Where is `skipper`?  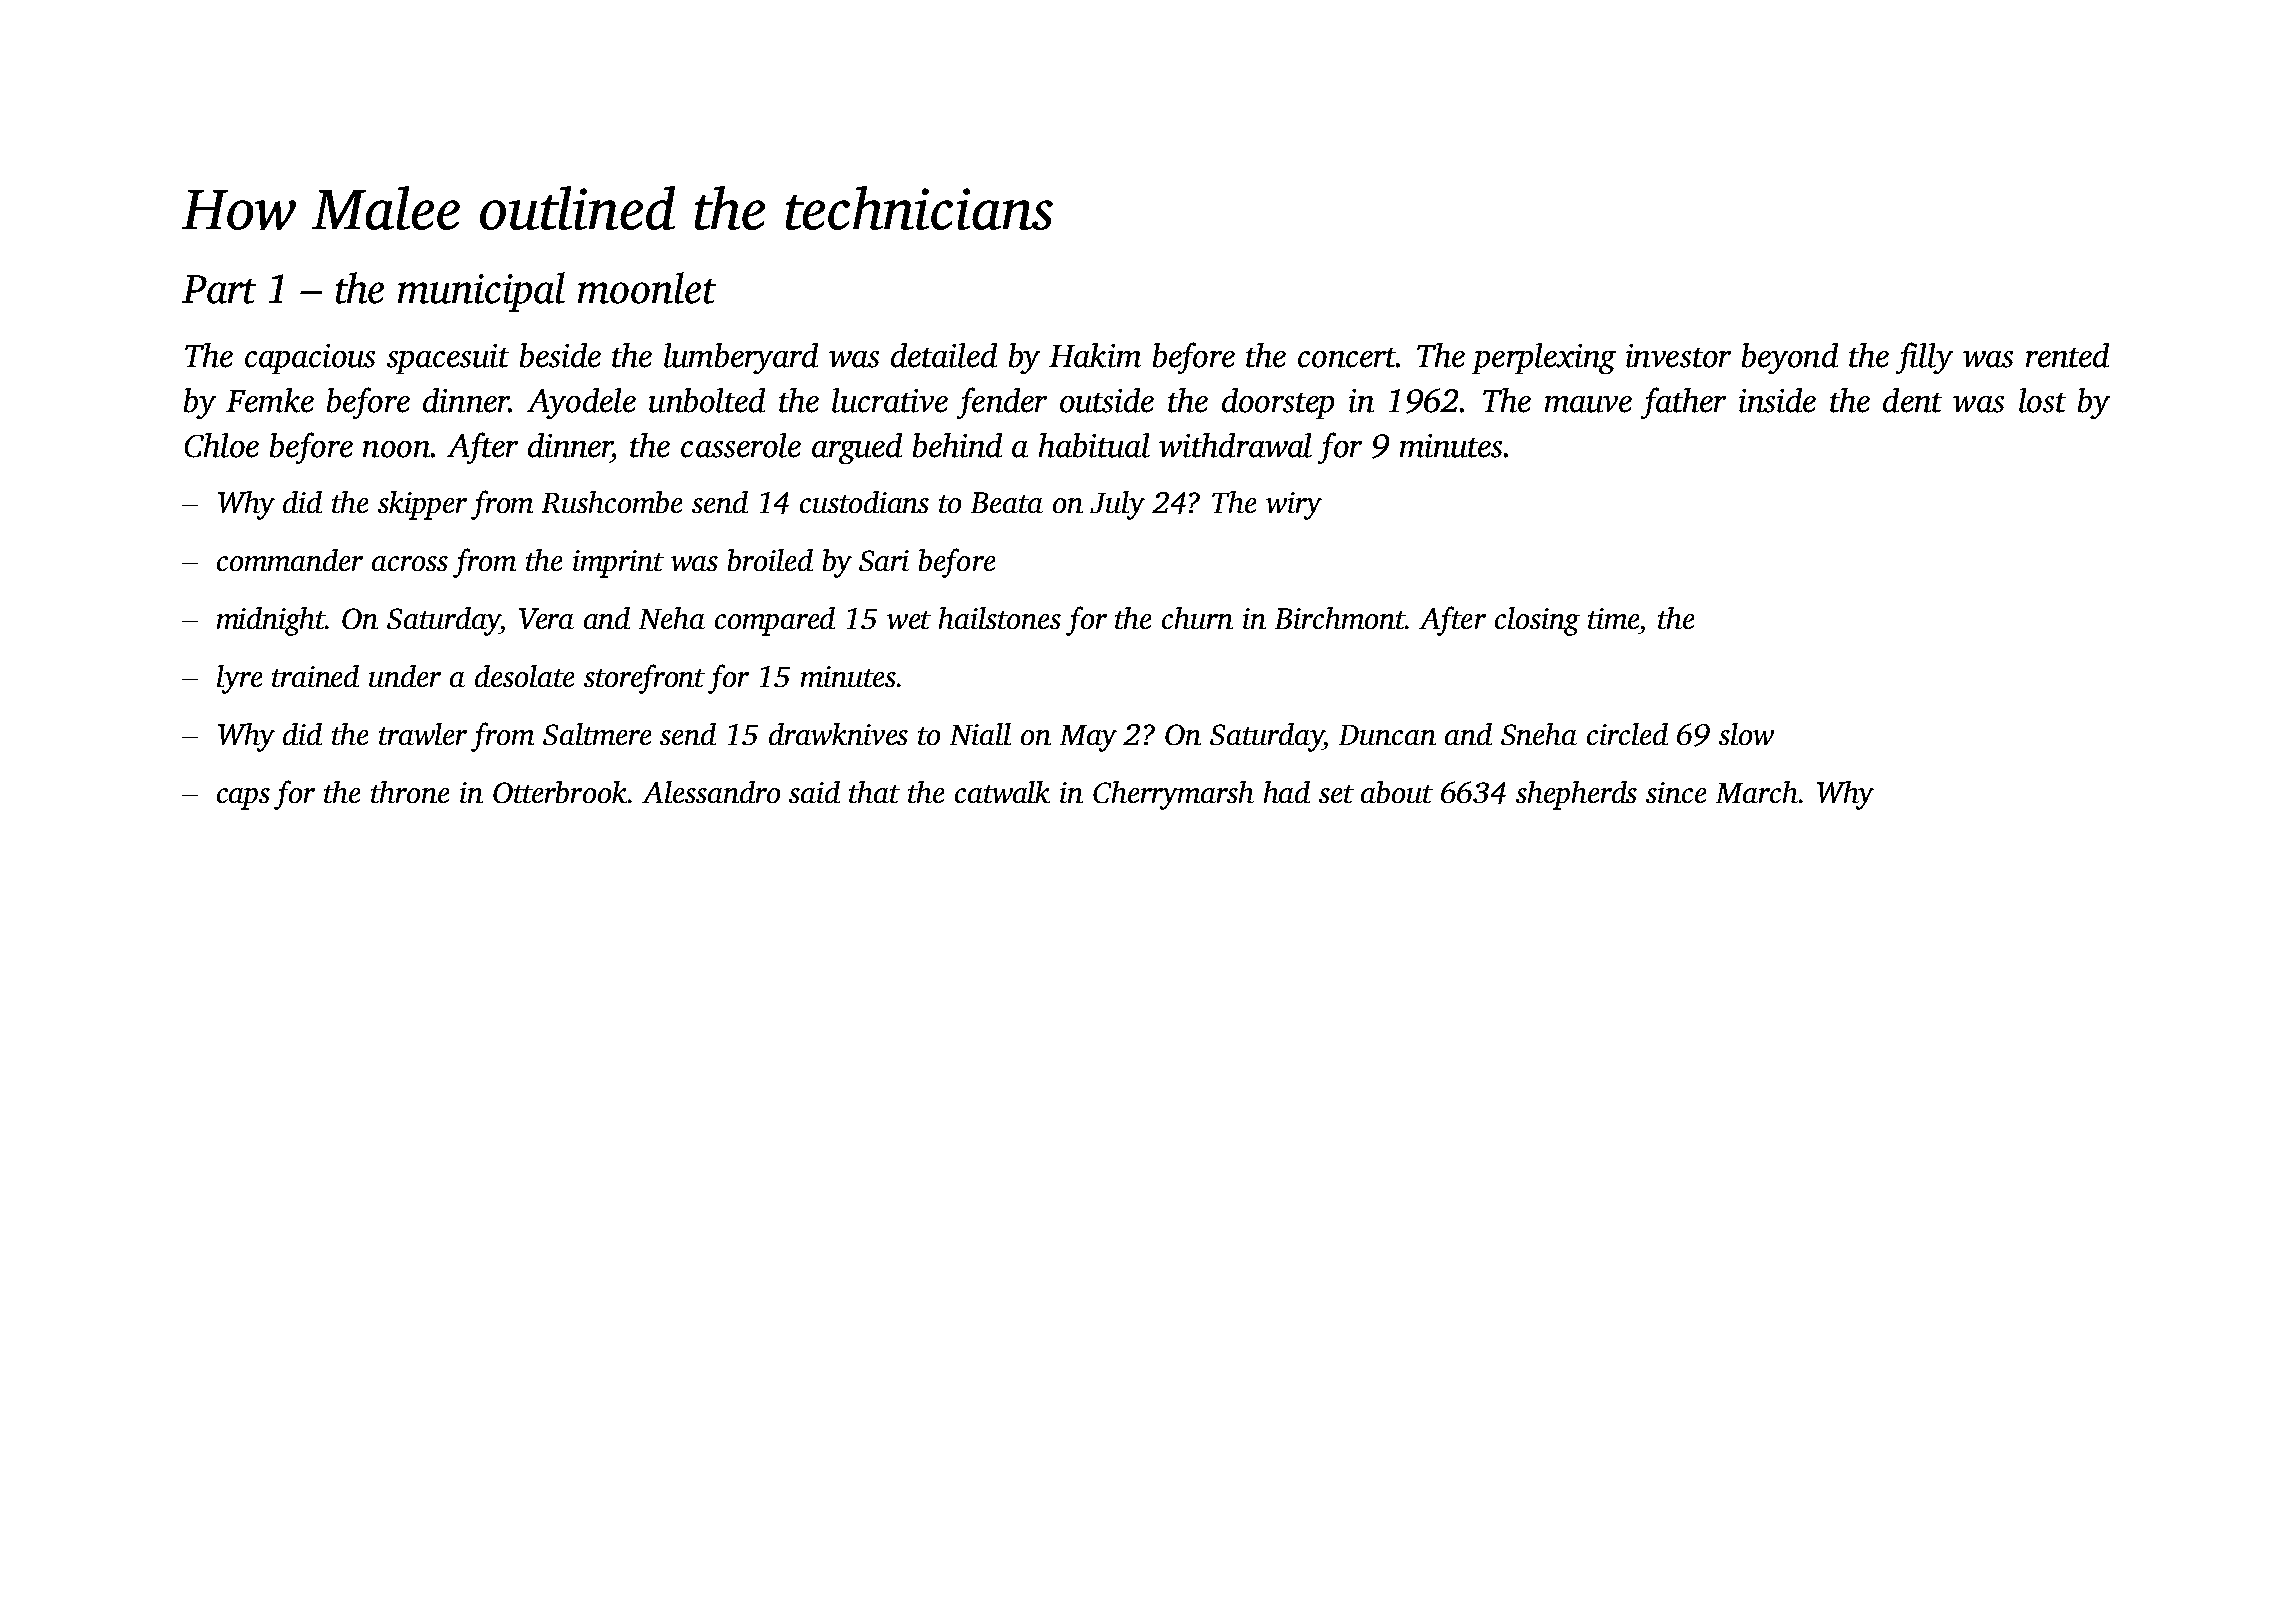
skipper is located at coordinates (422, 505).
